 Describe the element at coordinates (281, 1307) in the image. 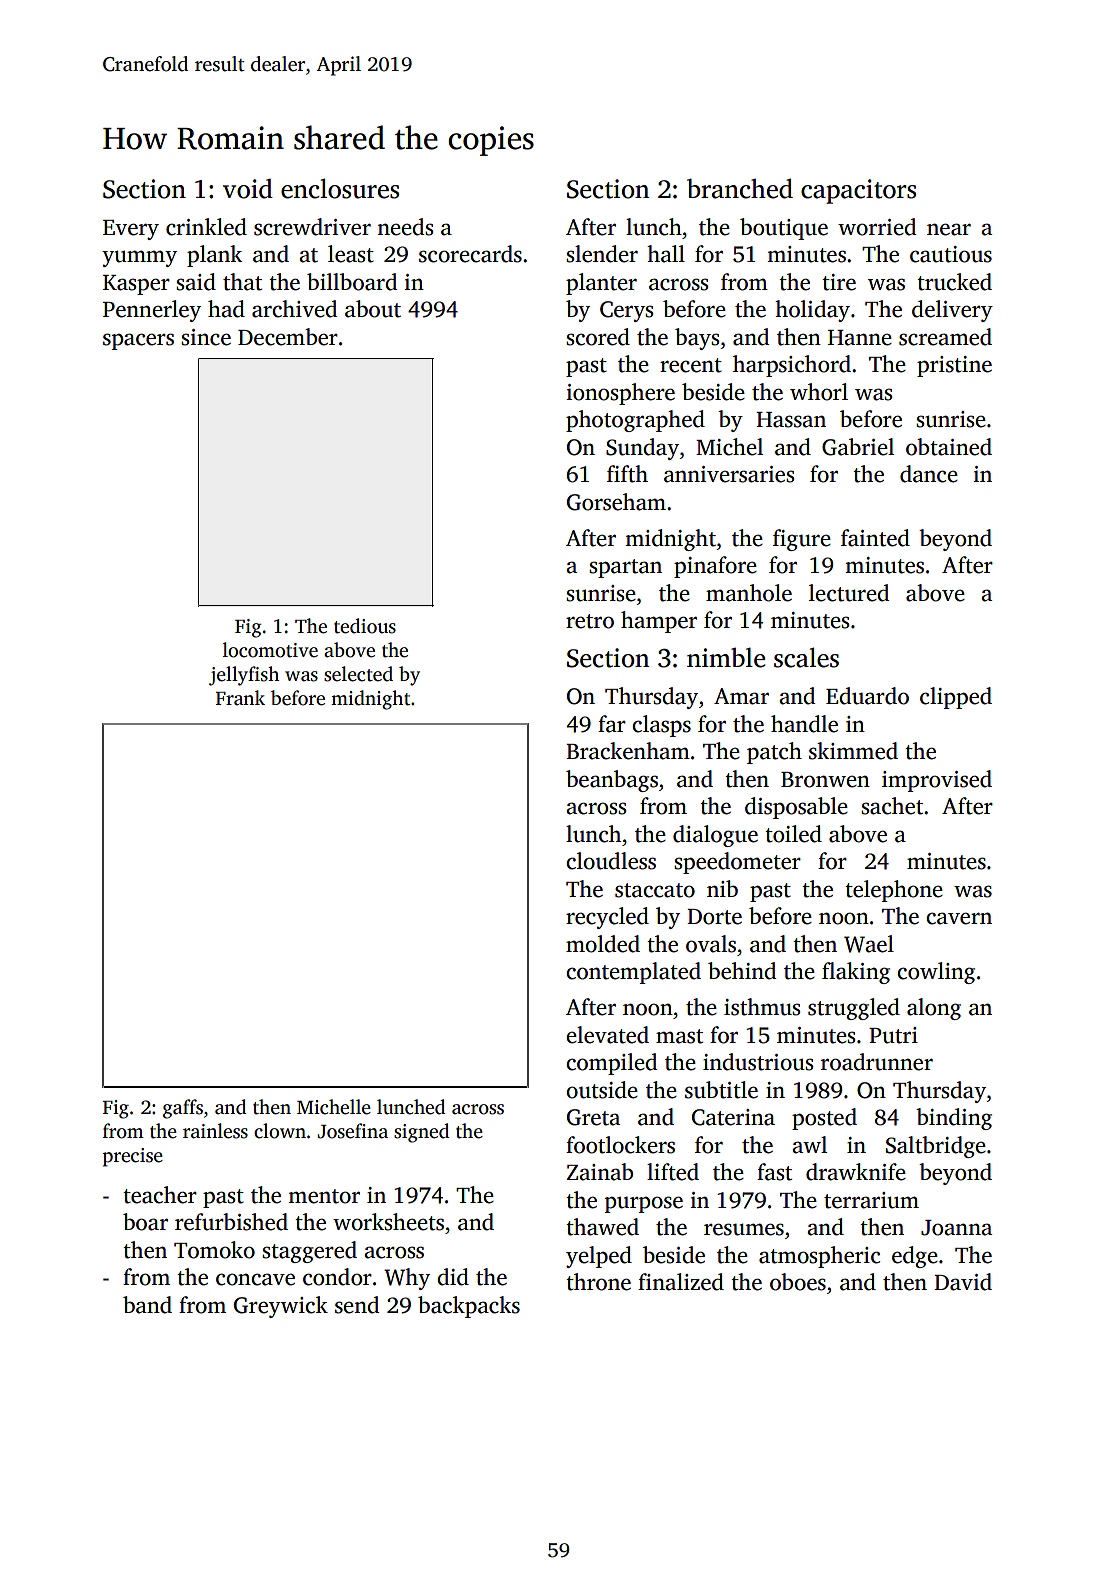

I see `Greywick` at that location.
